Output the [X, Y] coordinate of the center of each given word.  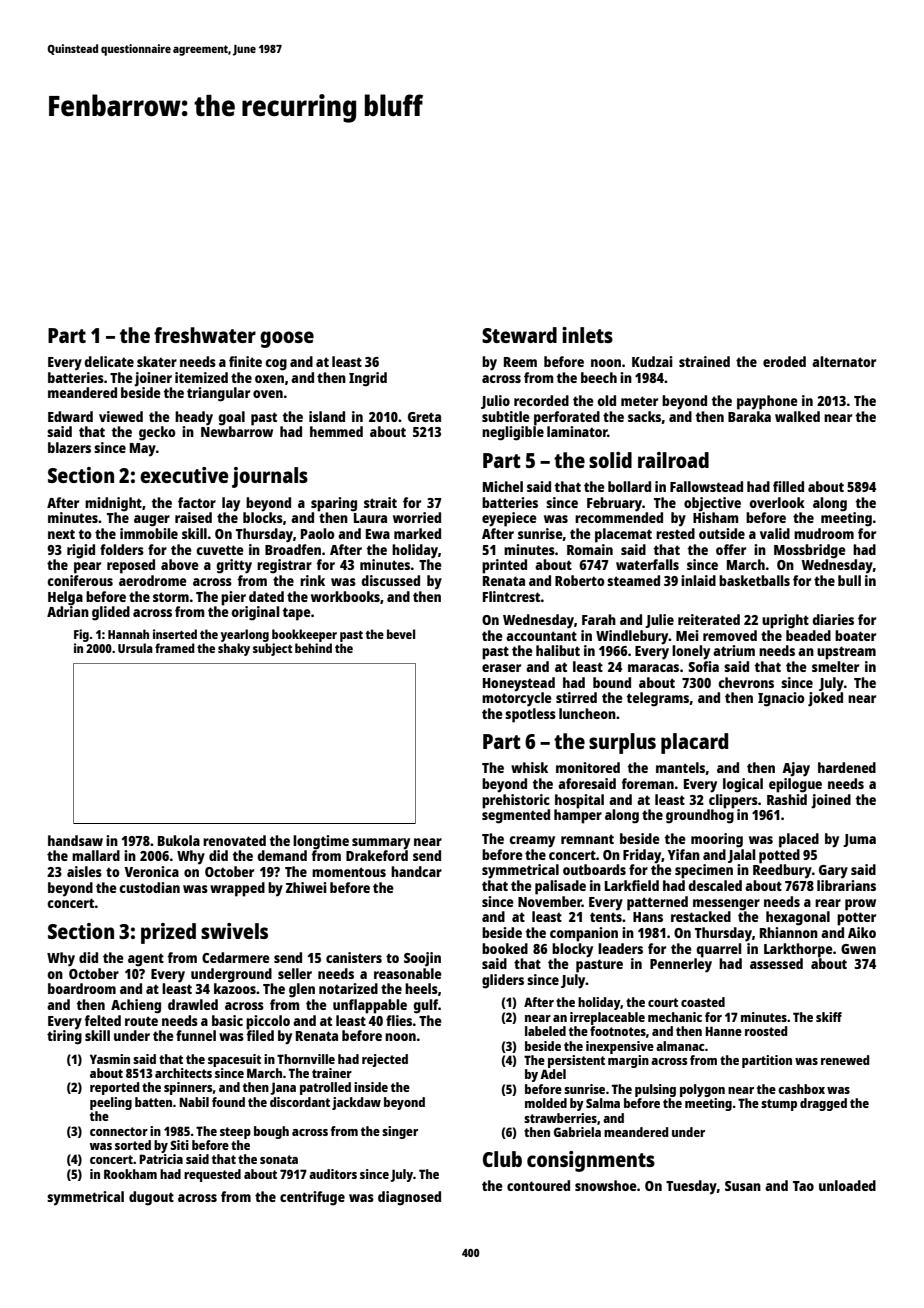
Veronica [151, 871]
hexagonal [798, 918]
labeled [545, 1031]
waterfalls [647, 564]
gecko [157, 433]
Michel [503, 486]
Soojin [422, 959]
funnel [196, 1035]
